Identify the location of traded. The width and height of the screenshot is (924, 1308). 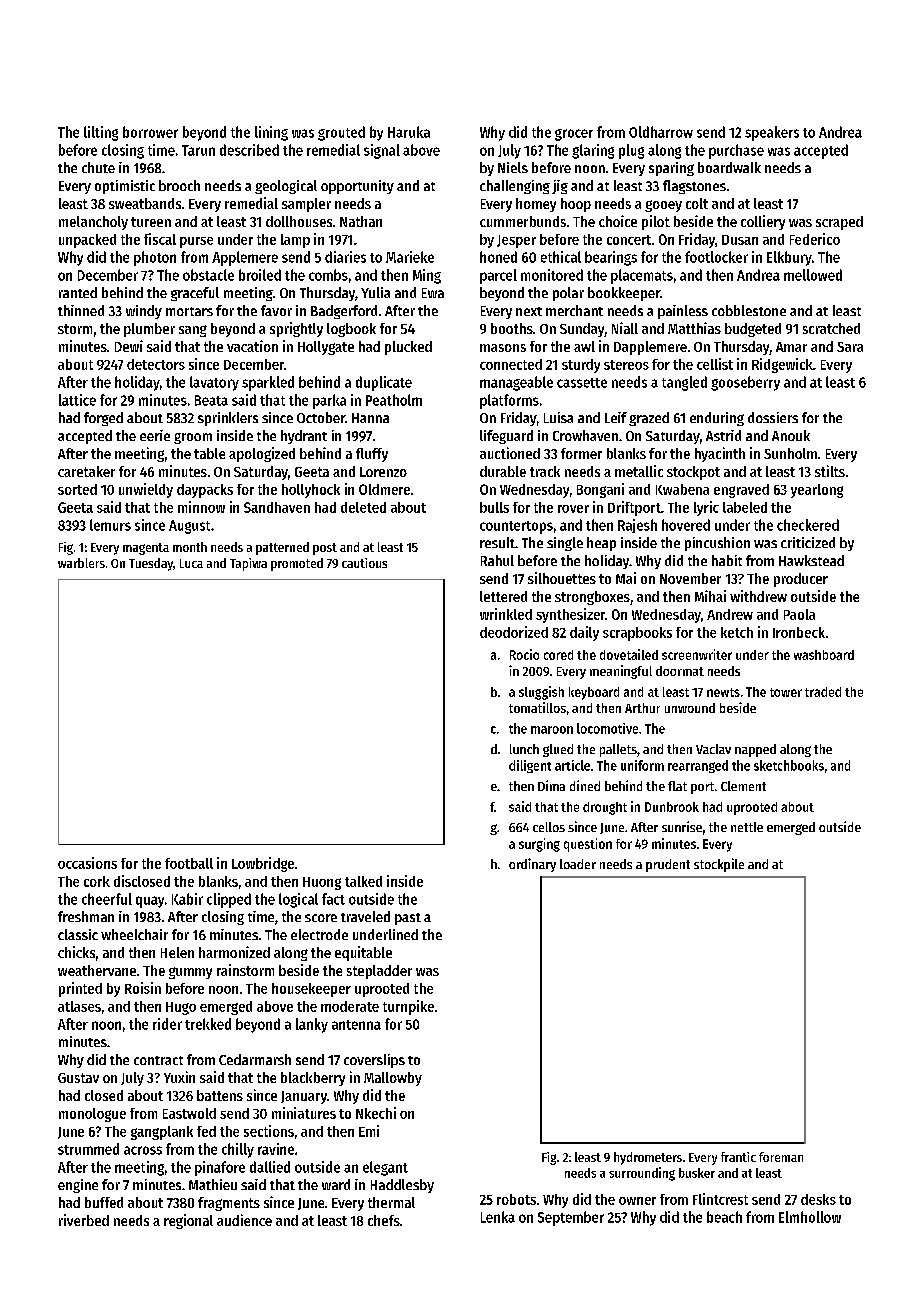
(823, 692).
